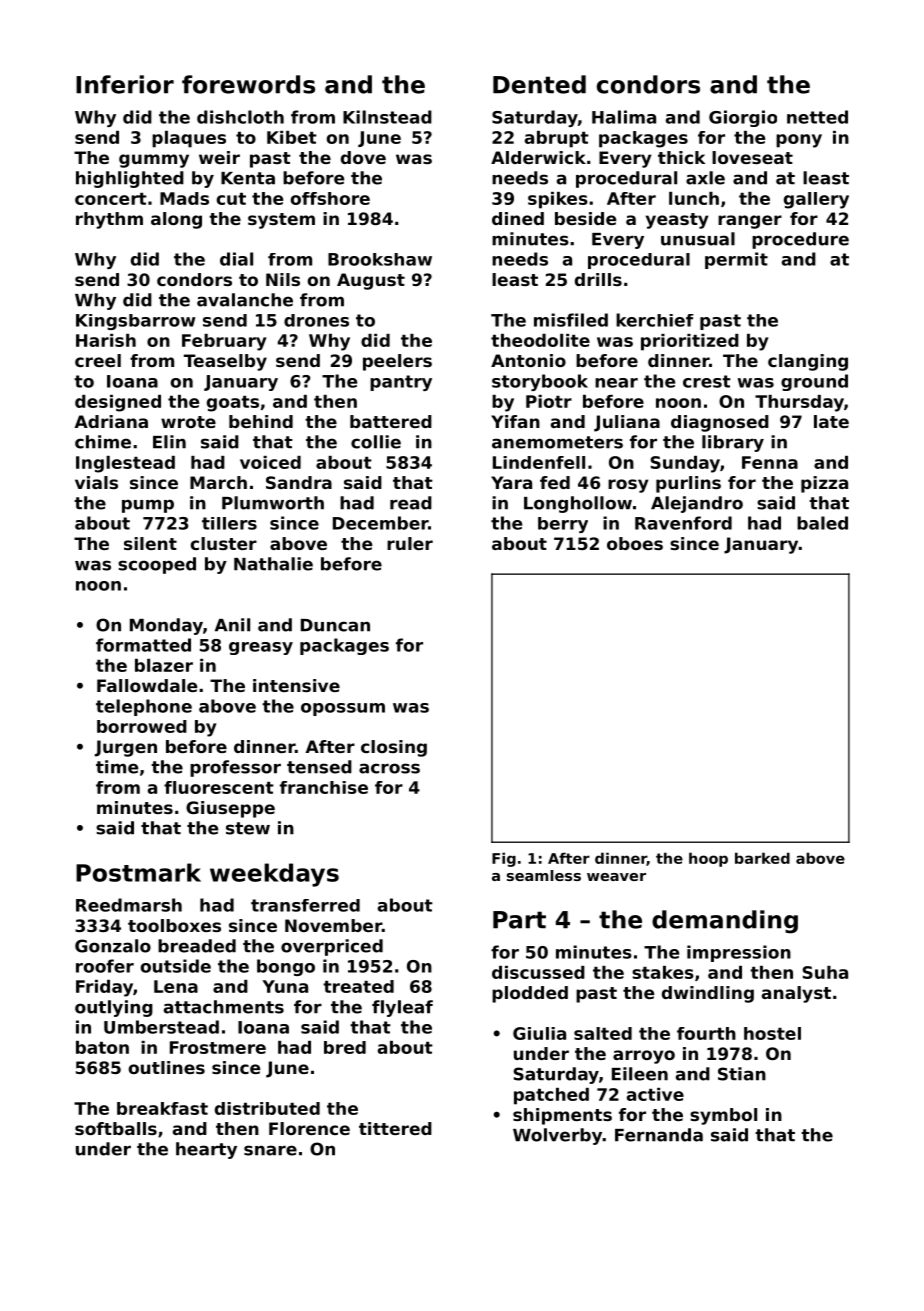 The image size is (924, 1311). Describe the element at coordinates (394, 748) in the page. I see `closing` at that location.
